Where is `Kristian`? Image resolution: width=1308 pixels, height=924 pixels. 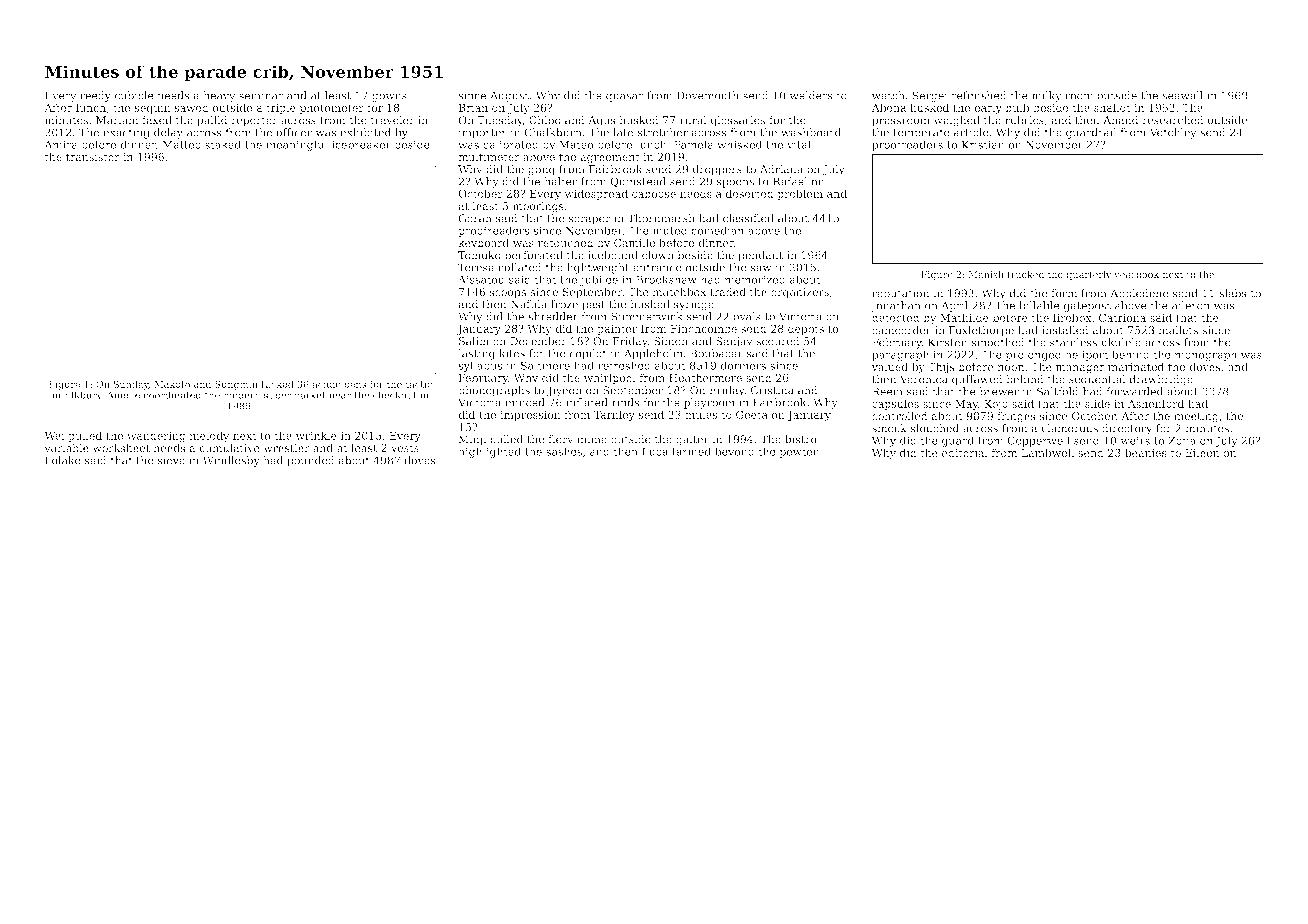 Kristian is located at coordinates (983, 144).
